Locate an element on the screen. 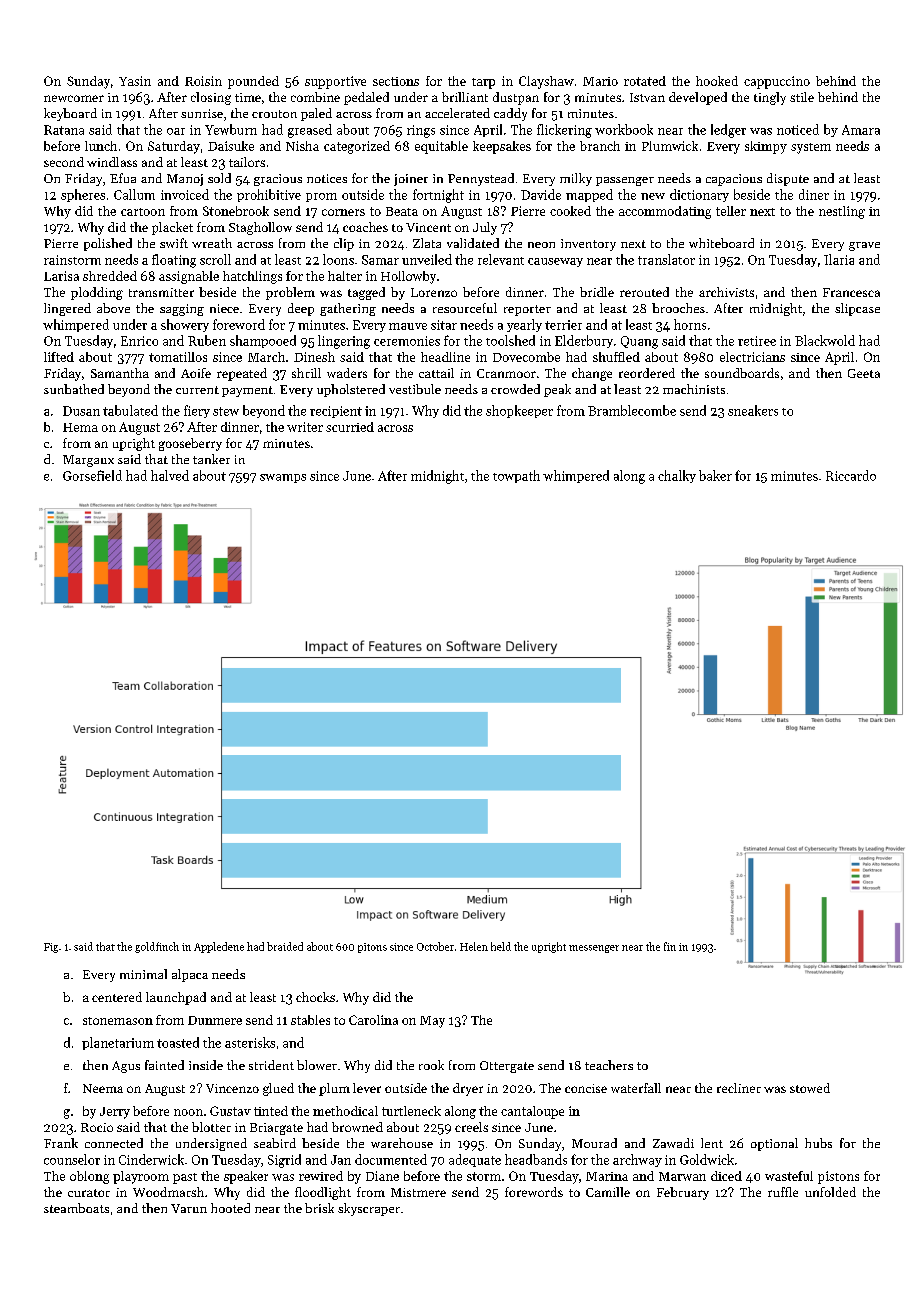 The width and height of the screenshot is (924, 1308). tarp is located at coordinates (483, 83).
